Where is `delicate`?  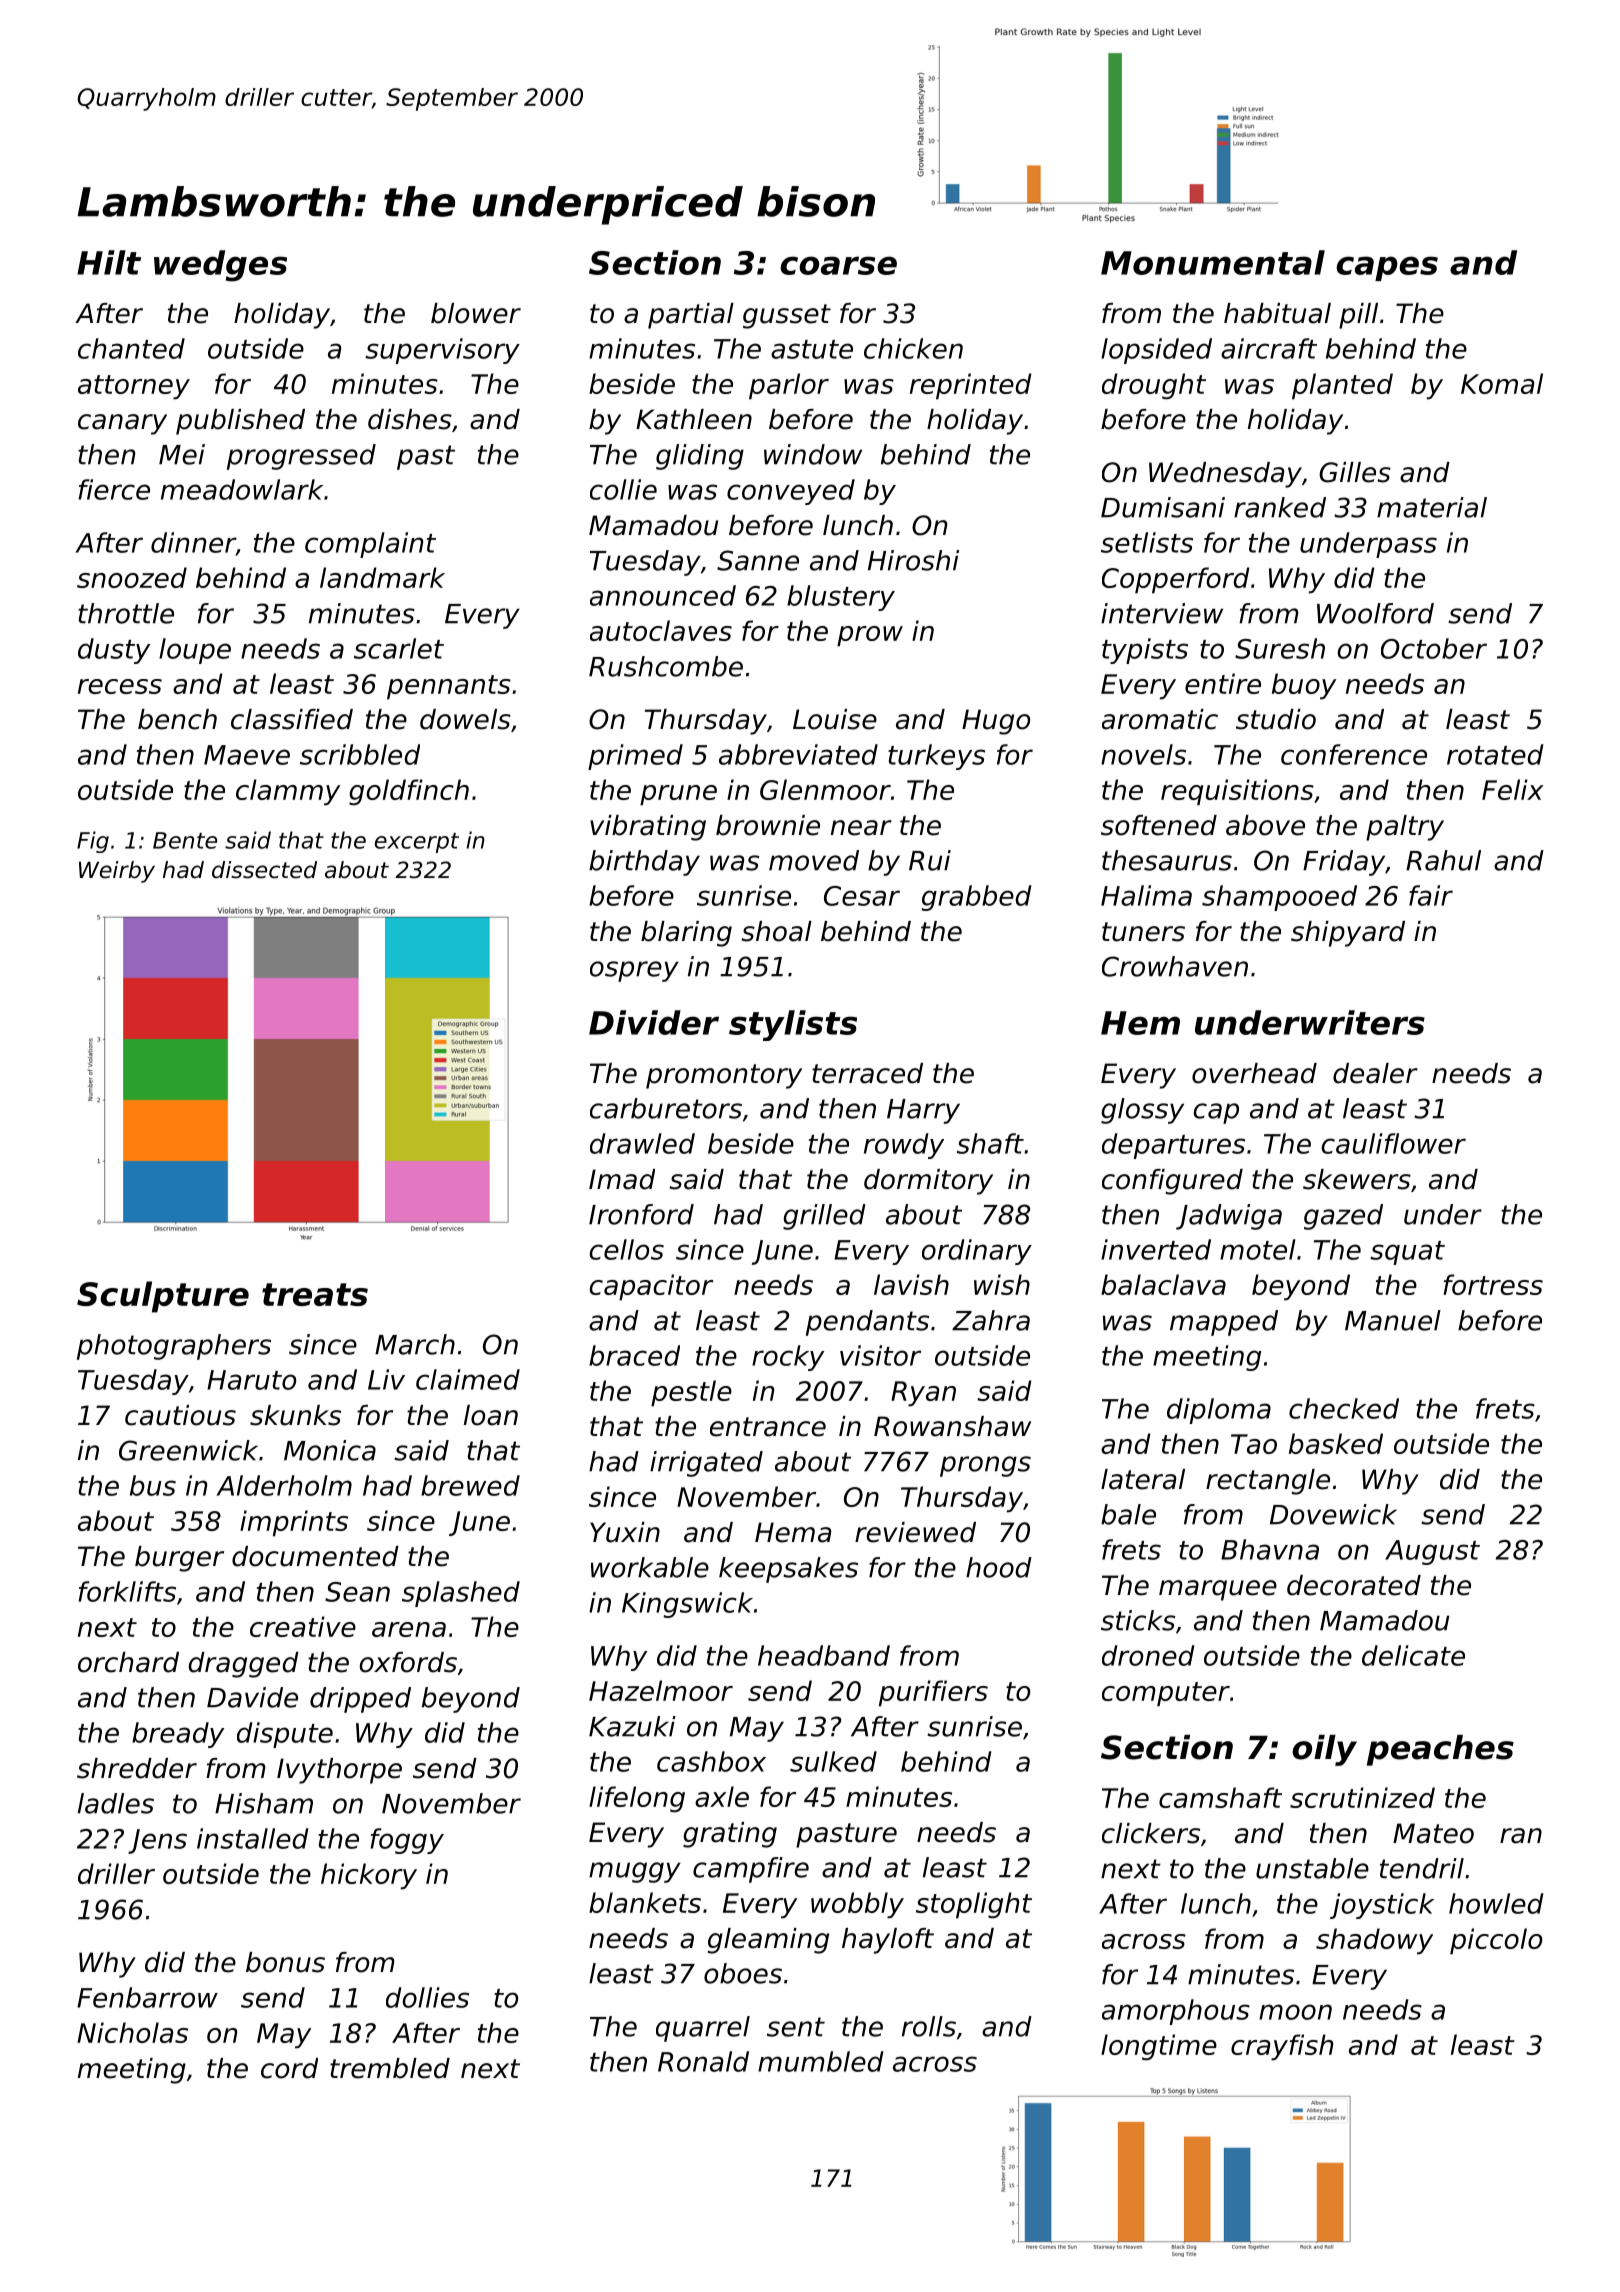
delicate is located at coordinates (1413, 1655).
